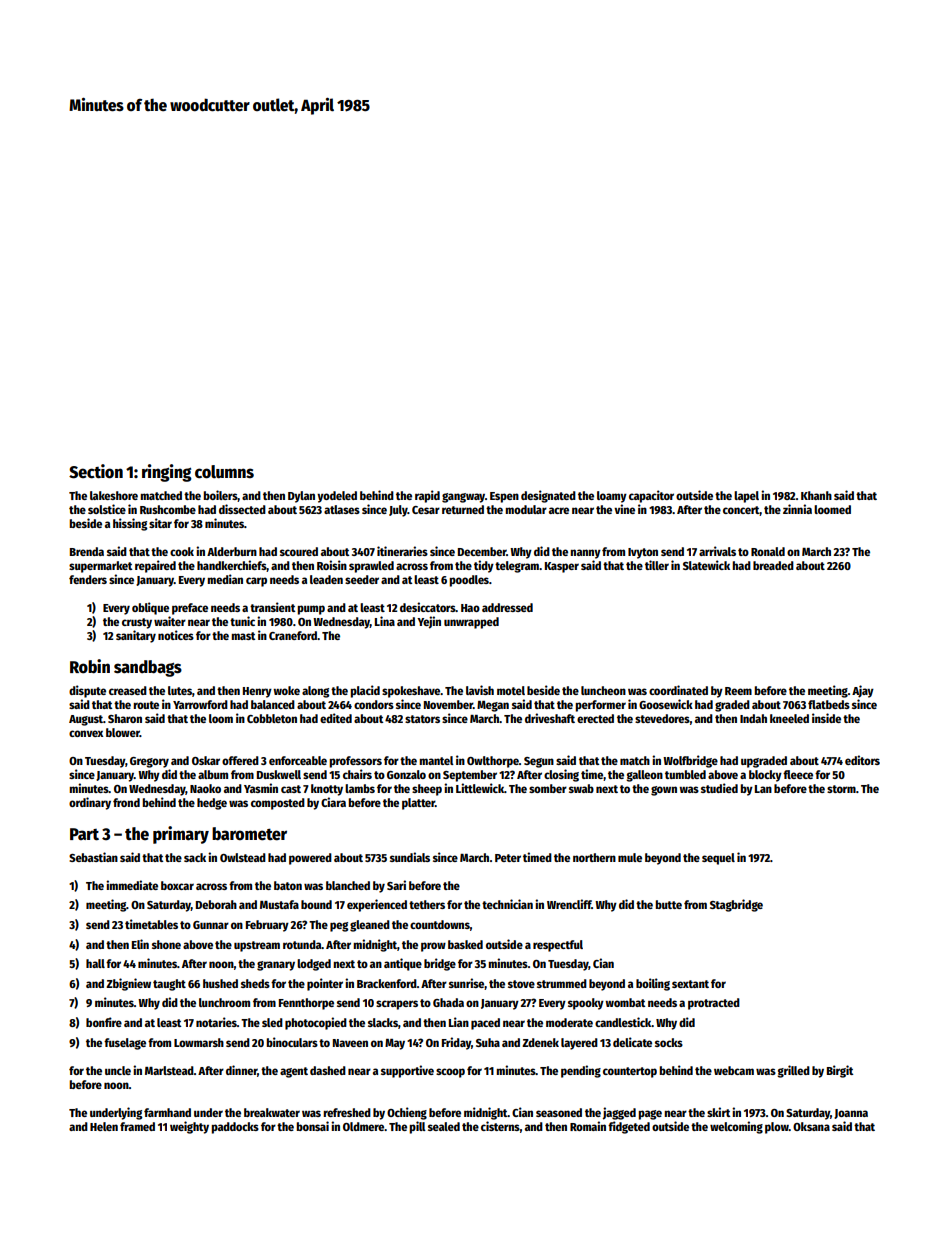  I want to click on storm, so click(841, 789).
